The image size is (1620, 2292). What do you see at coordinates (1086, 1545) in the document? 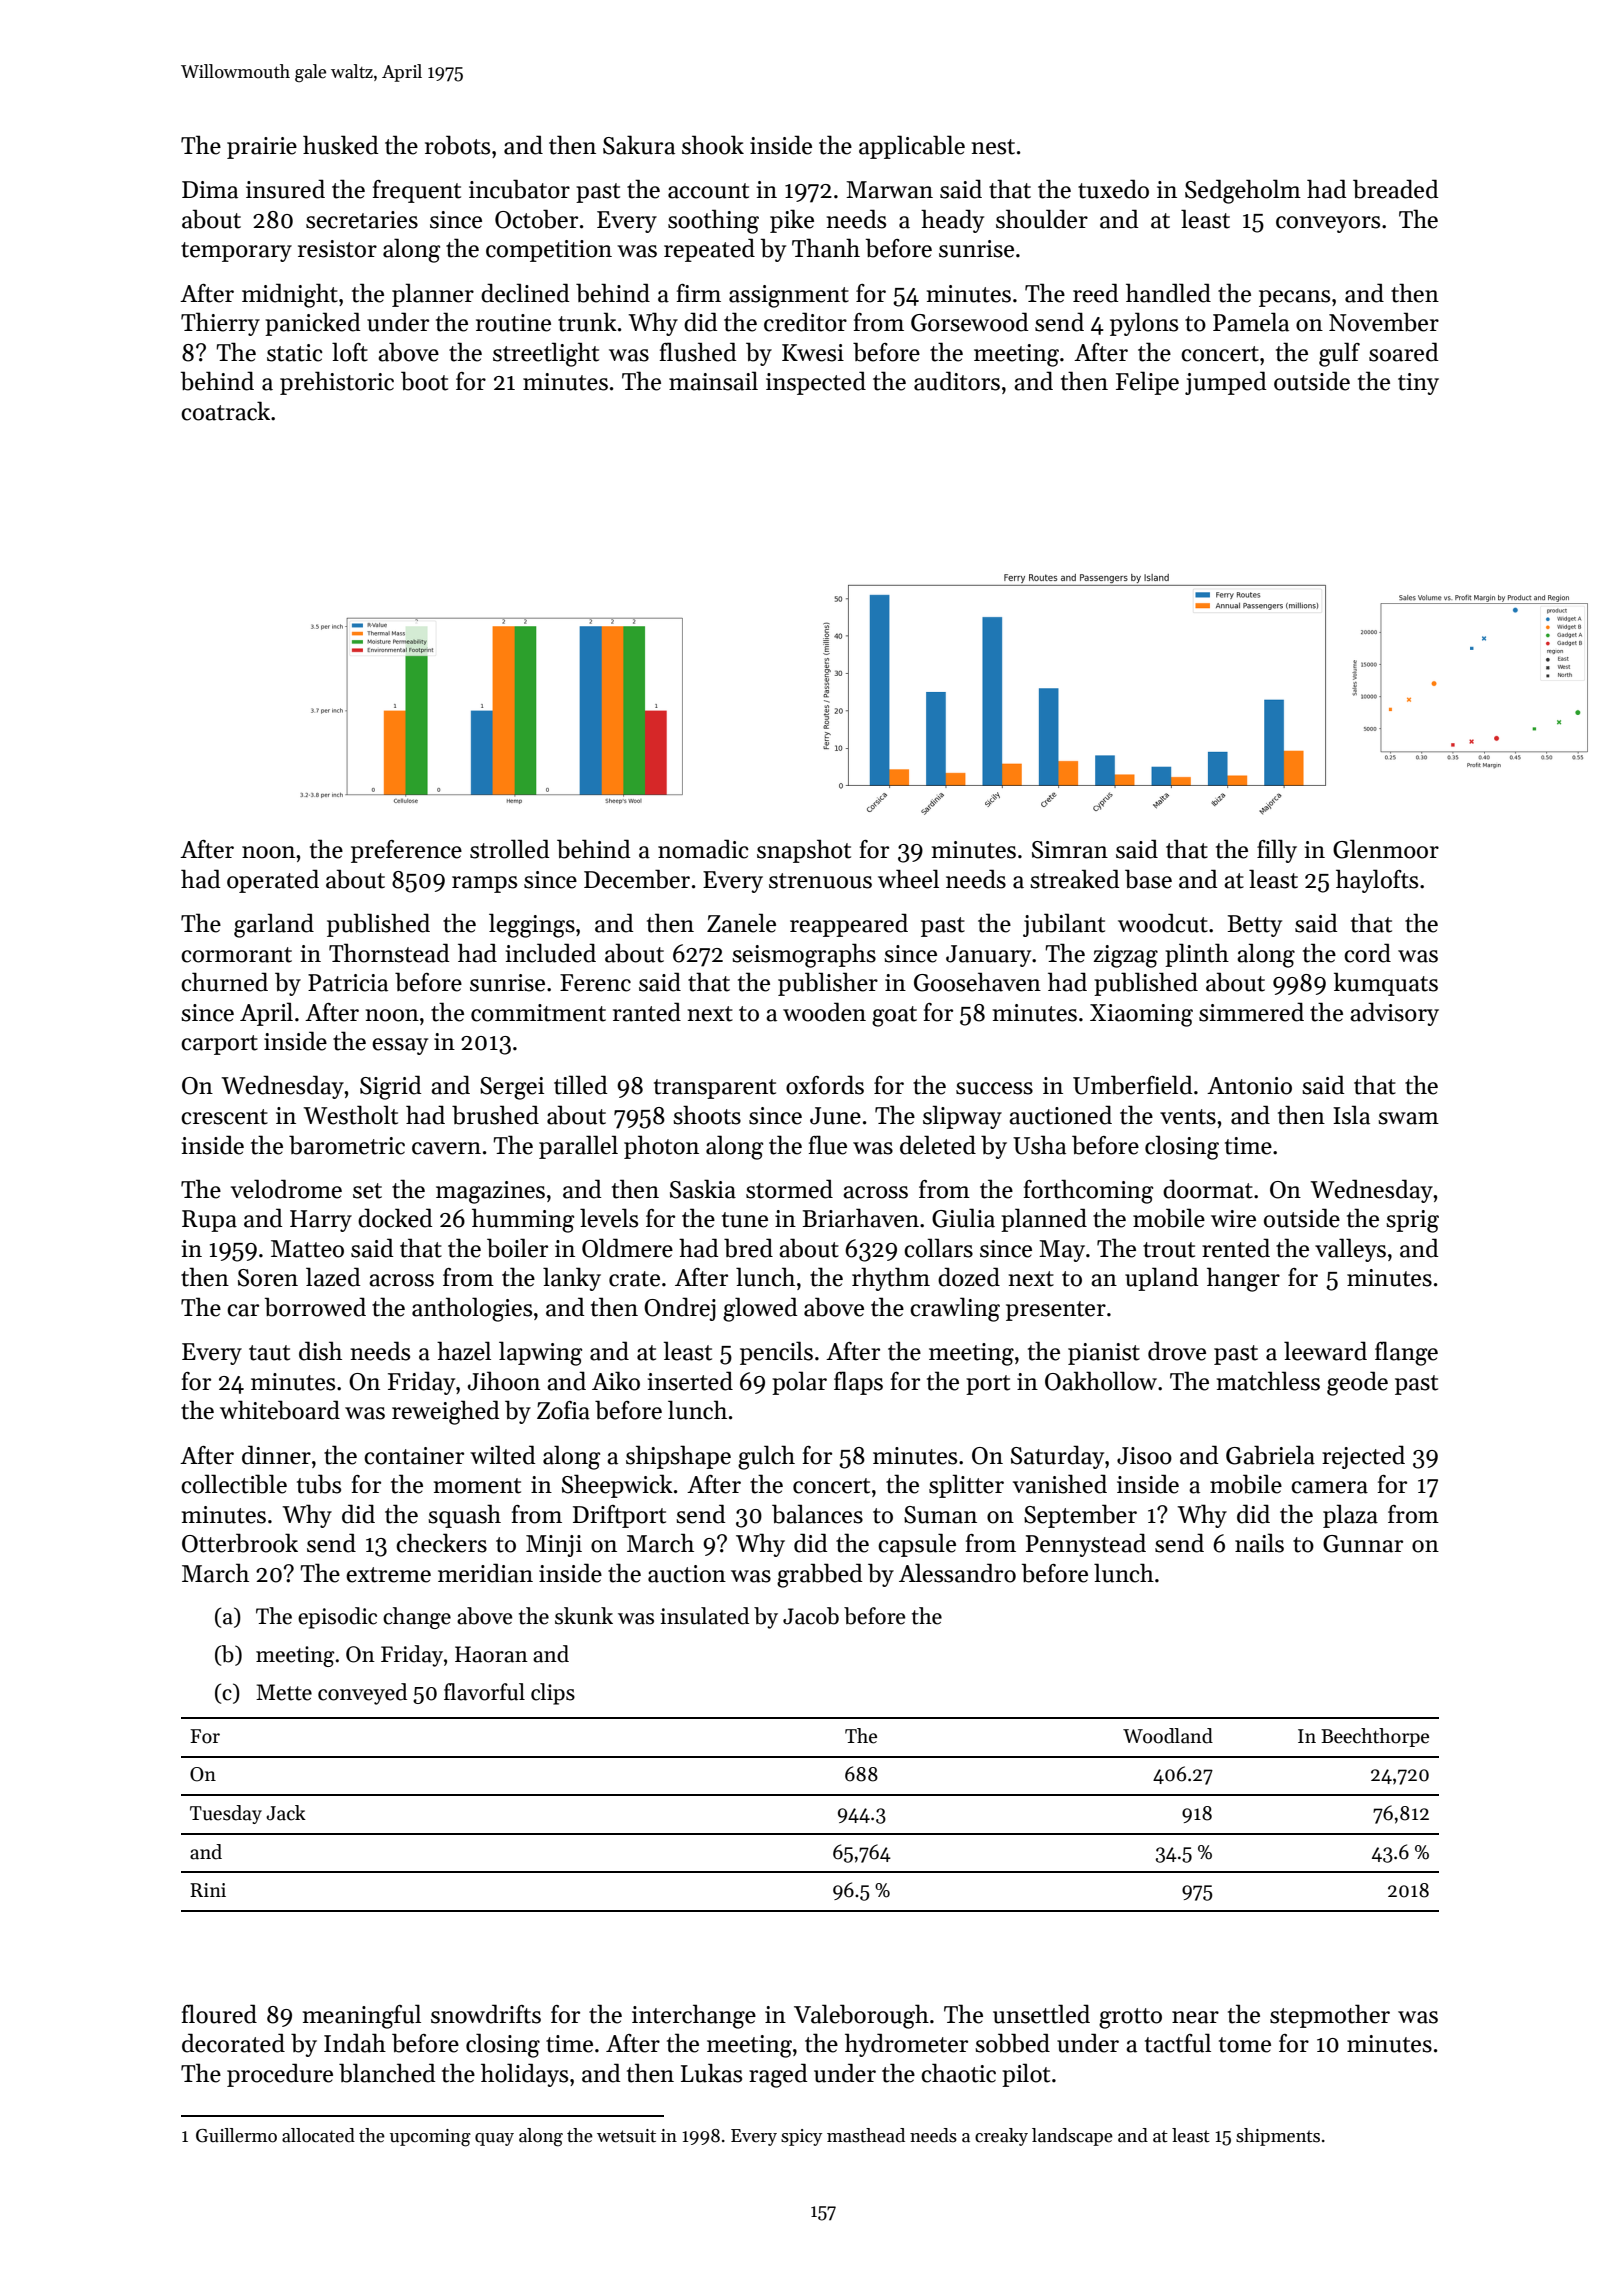
I see `Pennystead` at bounding box center [1086, 1545].
